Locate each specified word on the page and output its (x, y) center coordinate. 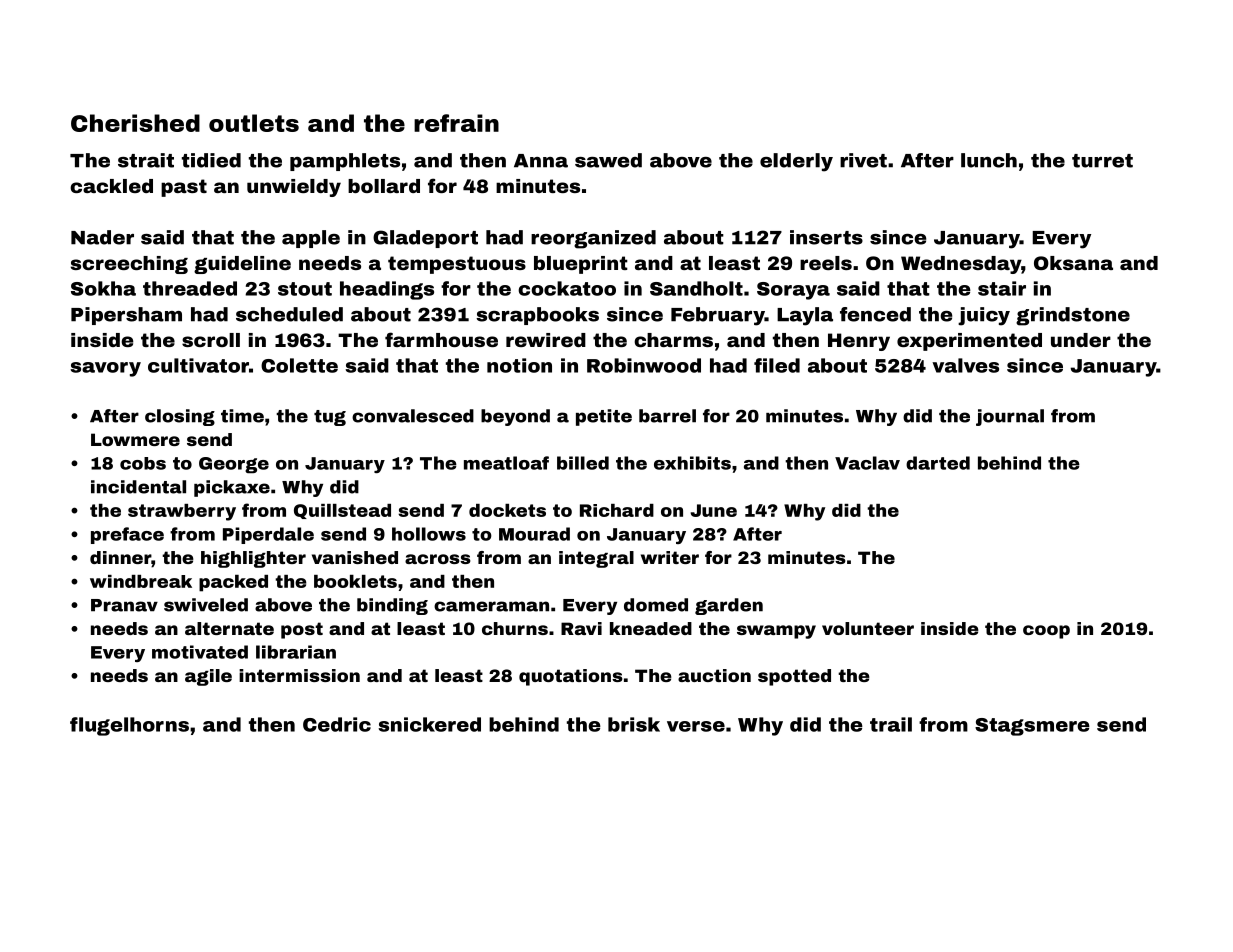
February (718, 316)
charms (673, 340)
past (184, 188)
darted (938, 463)
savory (105, 369)
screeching (129, 265)
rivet (863, 160)
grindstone (1073, 316)
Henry (859, 342)
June (714, 510)
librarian (296, 652)
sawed (608, 160)
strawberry (182, 512)
